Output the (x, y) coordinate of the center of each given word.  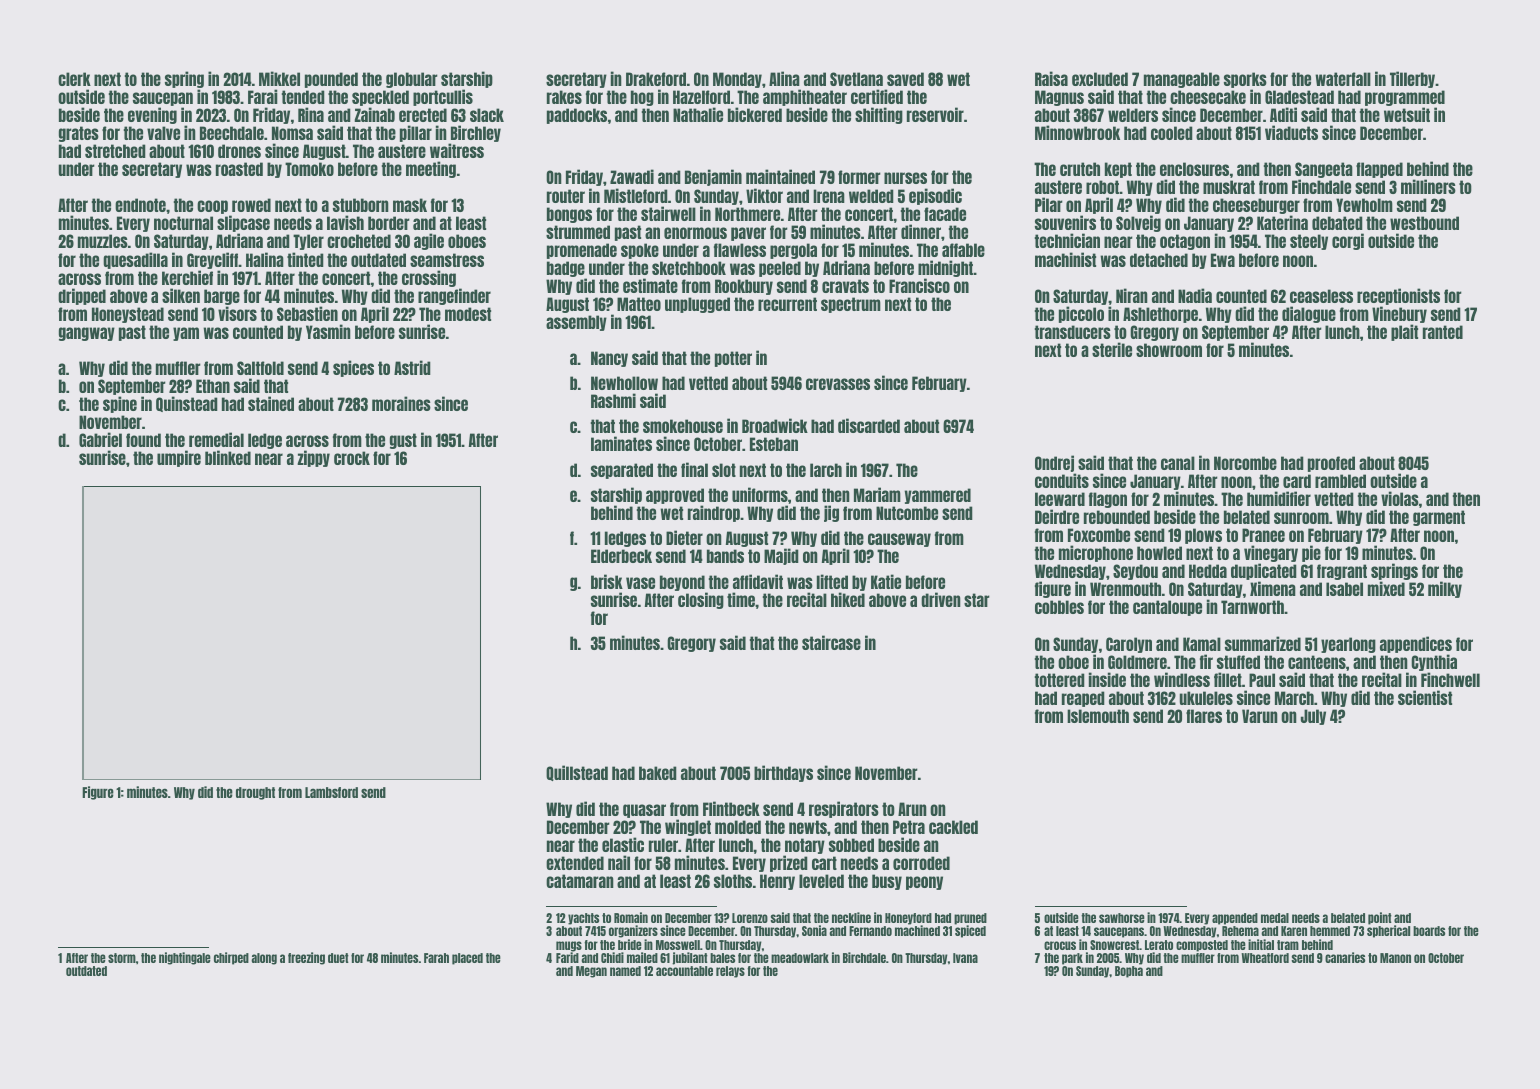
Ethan (213, 386)
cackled (953, 827)
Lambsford (331, 792)
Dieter (684, 537)
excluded (1100, 79)
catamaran (580, 881)
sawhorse (1122, 918)
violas (1400, 498)
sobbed (851, 845)
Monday (737, 80)
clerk (74, 79)
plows (1203, 536)
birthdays (783, 773)
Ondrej (1054, 463)
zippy (313, 458)
